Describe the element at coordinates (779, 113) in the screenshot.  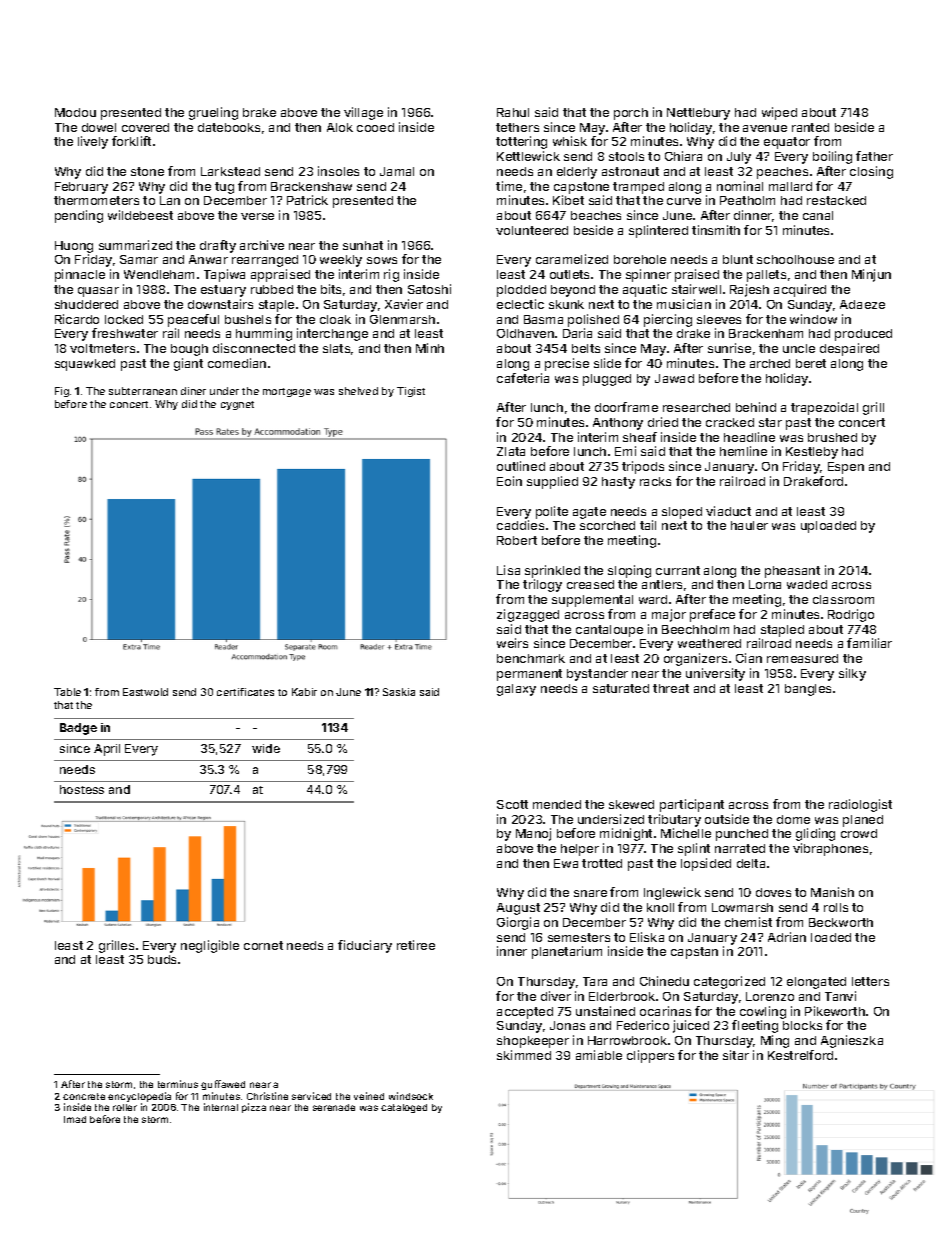
I see `wiped` at that location.
